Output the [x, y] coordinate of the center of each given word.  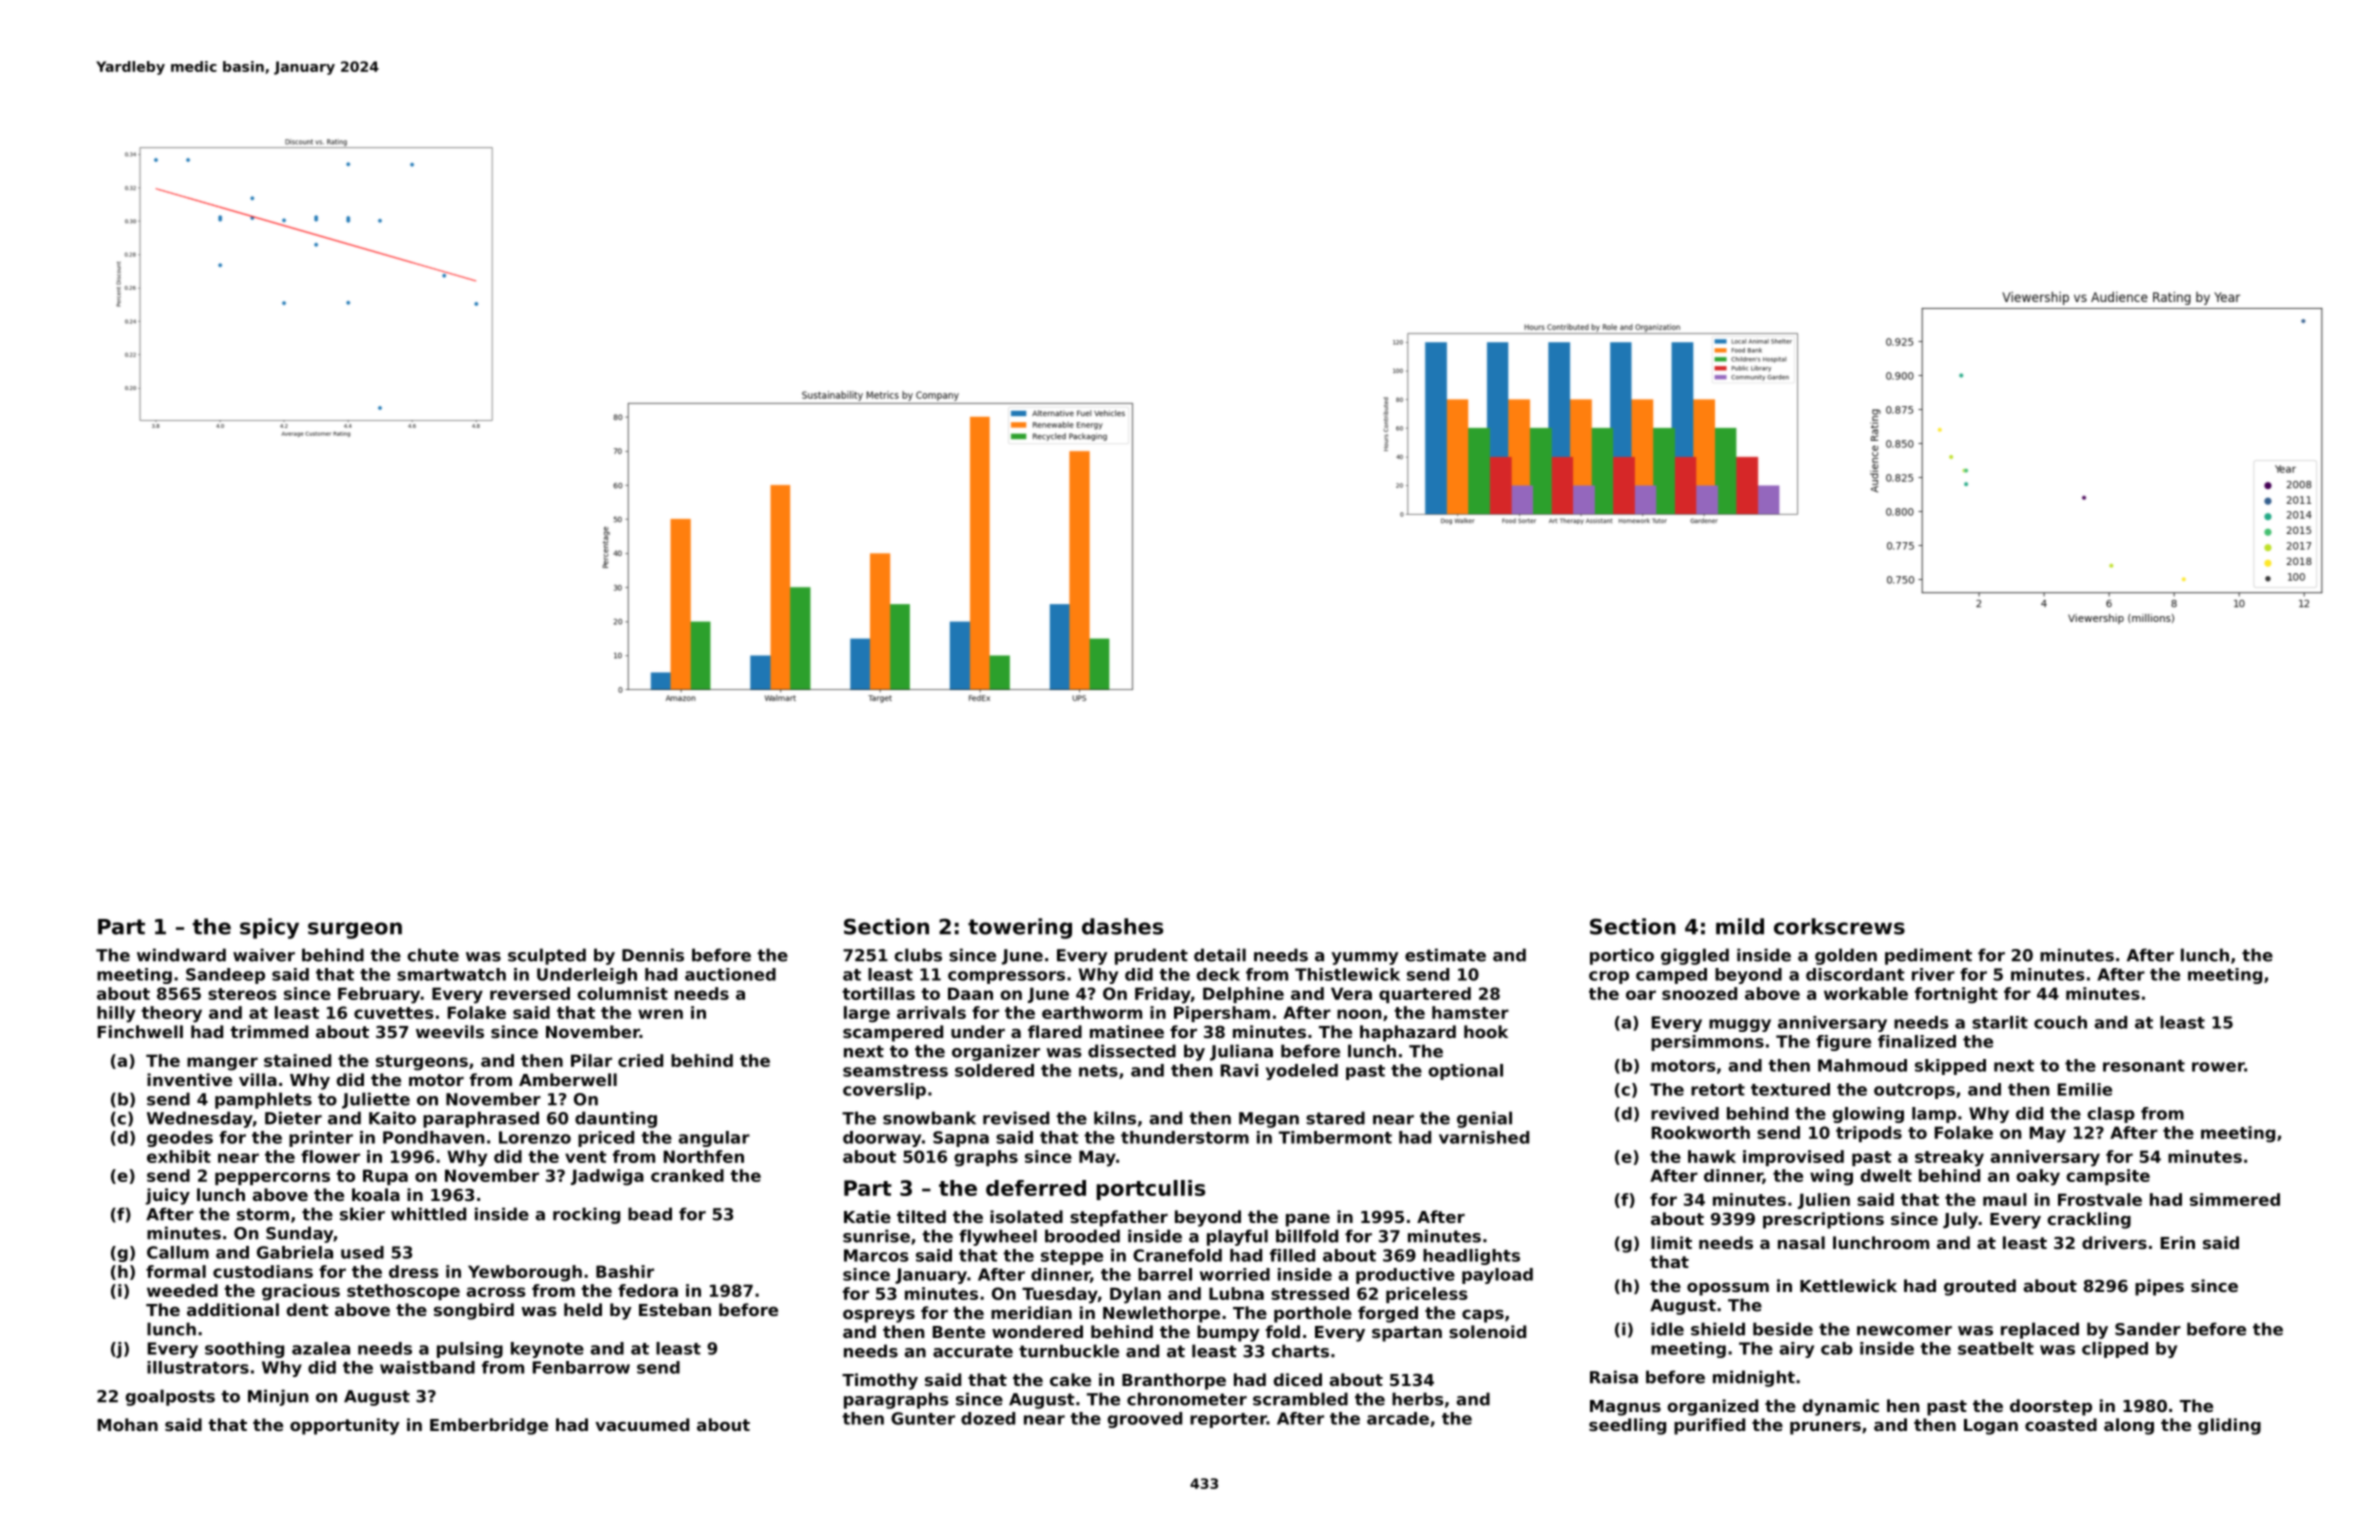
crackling [2089, 1220]
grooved [1145, 1420]
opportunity [345, 1426]
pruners [1825, 1428]
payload [1497, 1276]
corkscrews [1839, 926]
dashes [1122, 926]
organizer [996, 1052]
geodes [180, 1139]
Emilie [2085, 1089]
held [583, 1309]
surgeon [355, 930]
